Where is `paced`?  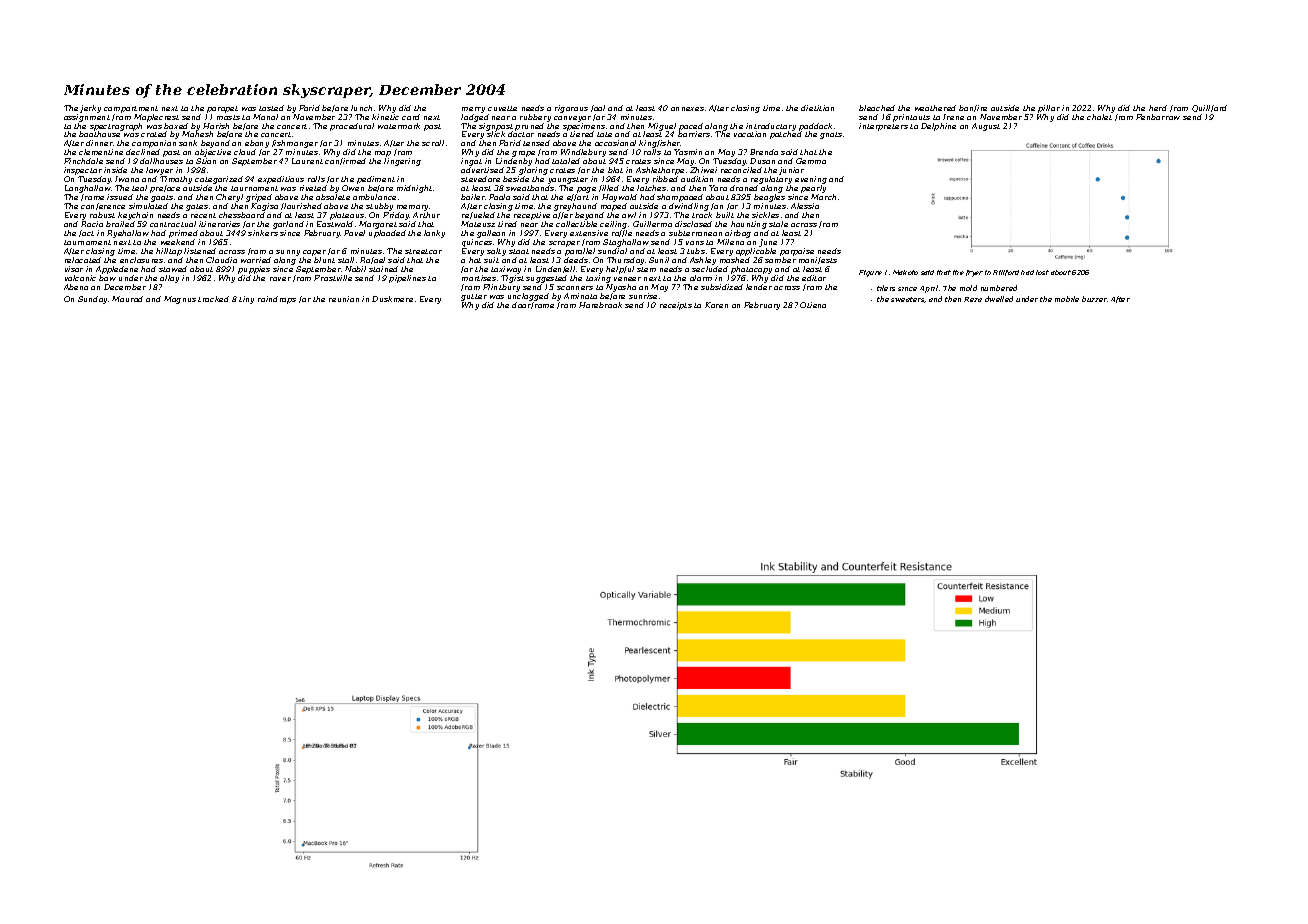 paced is located at coordinates (691, 127).
